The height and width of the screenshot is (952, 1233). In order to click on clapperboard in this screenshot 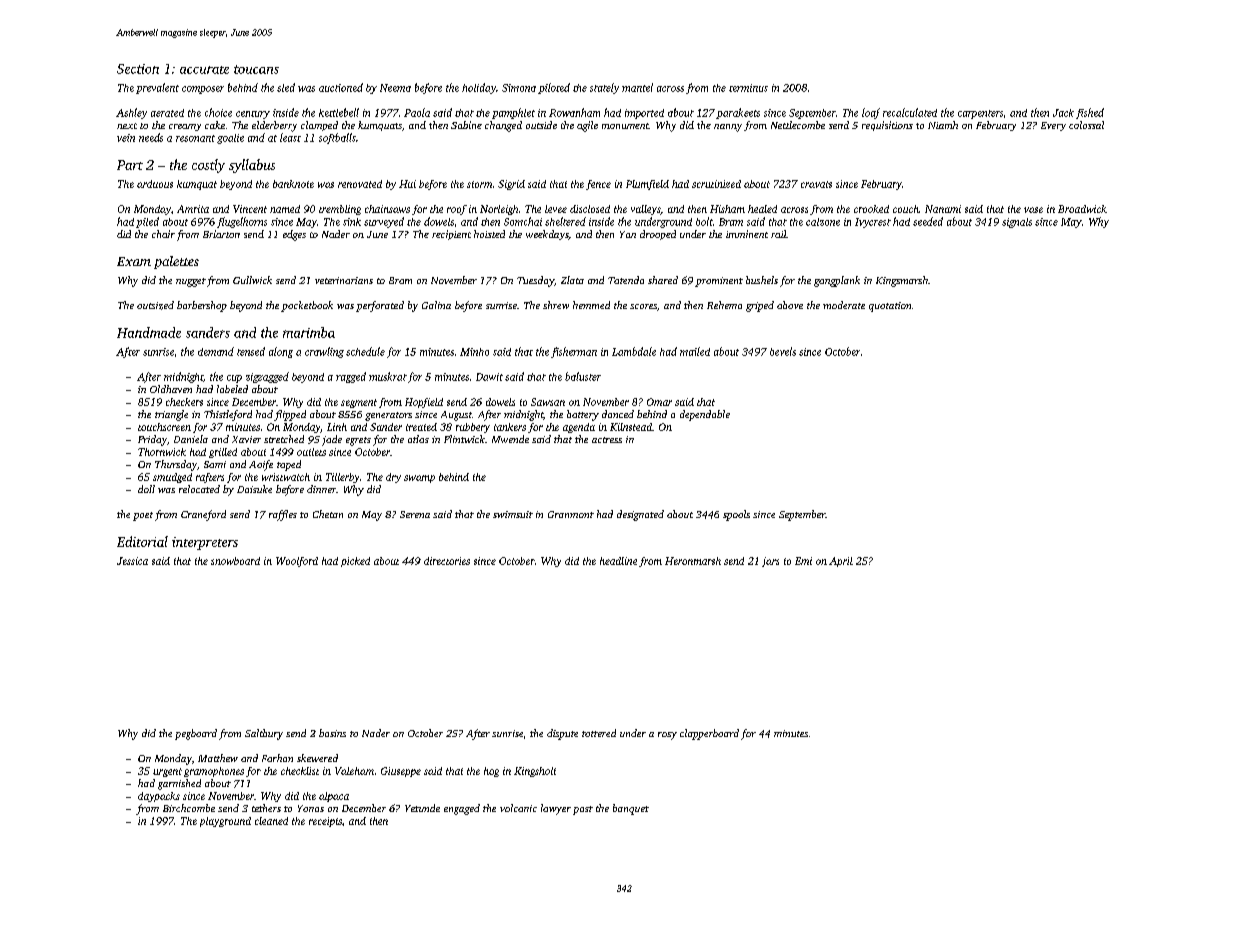, I will do `click(709, 734)`.
